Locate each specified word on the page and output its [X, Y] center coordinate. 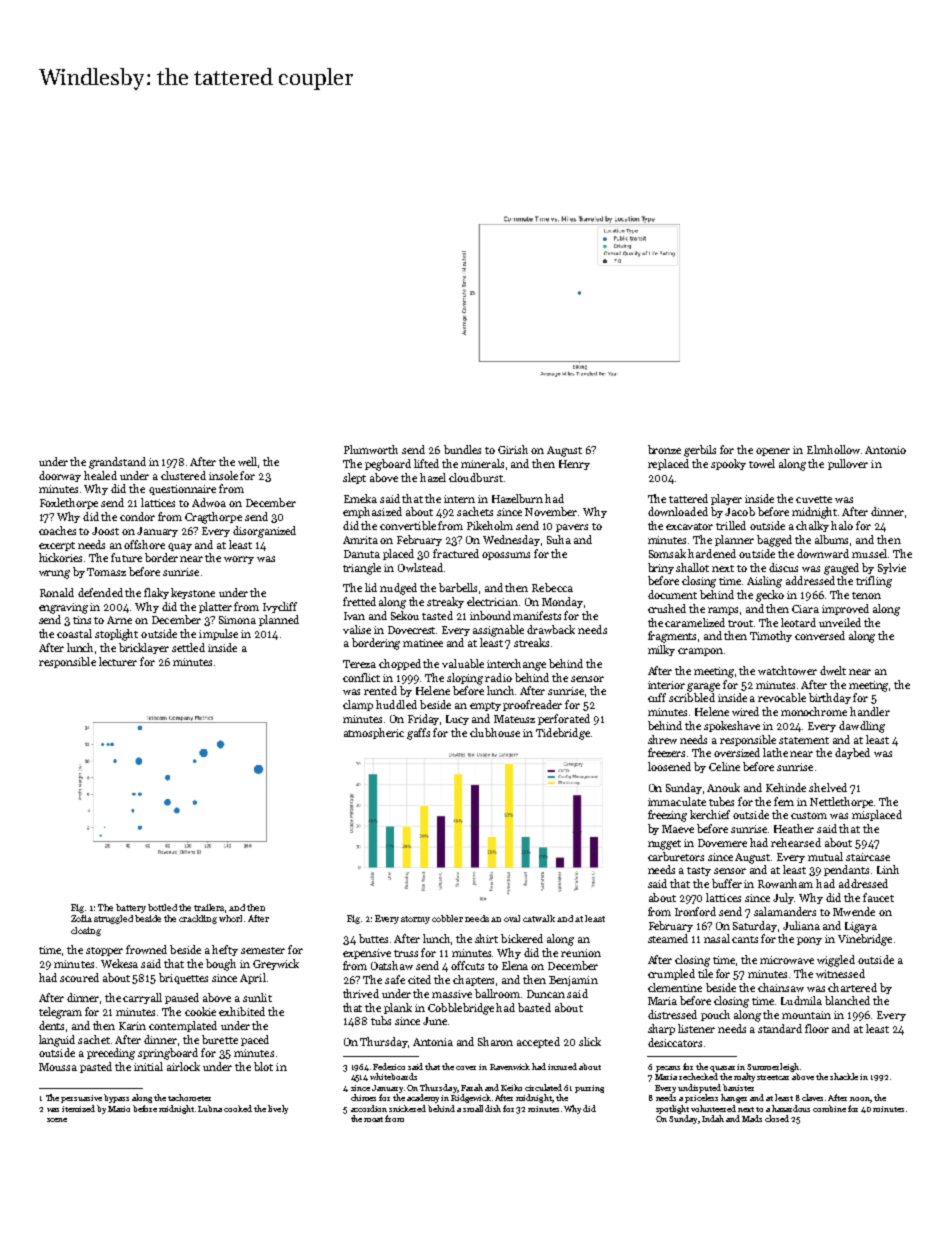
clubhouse [495, 732]
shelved [828, 787]
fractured [456, 553]
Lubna [210, 1108]
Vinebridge [865, 940]
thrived [361, 993]
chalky [812, 526]
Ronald [57, 592]
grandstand [117, 463]
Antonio [885, 450]
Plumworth [371, 449]
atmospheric [374, 733]
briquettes [183, 978]
